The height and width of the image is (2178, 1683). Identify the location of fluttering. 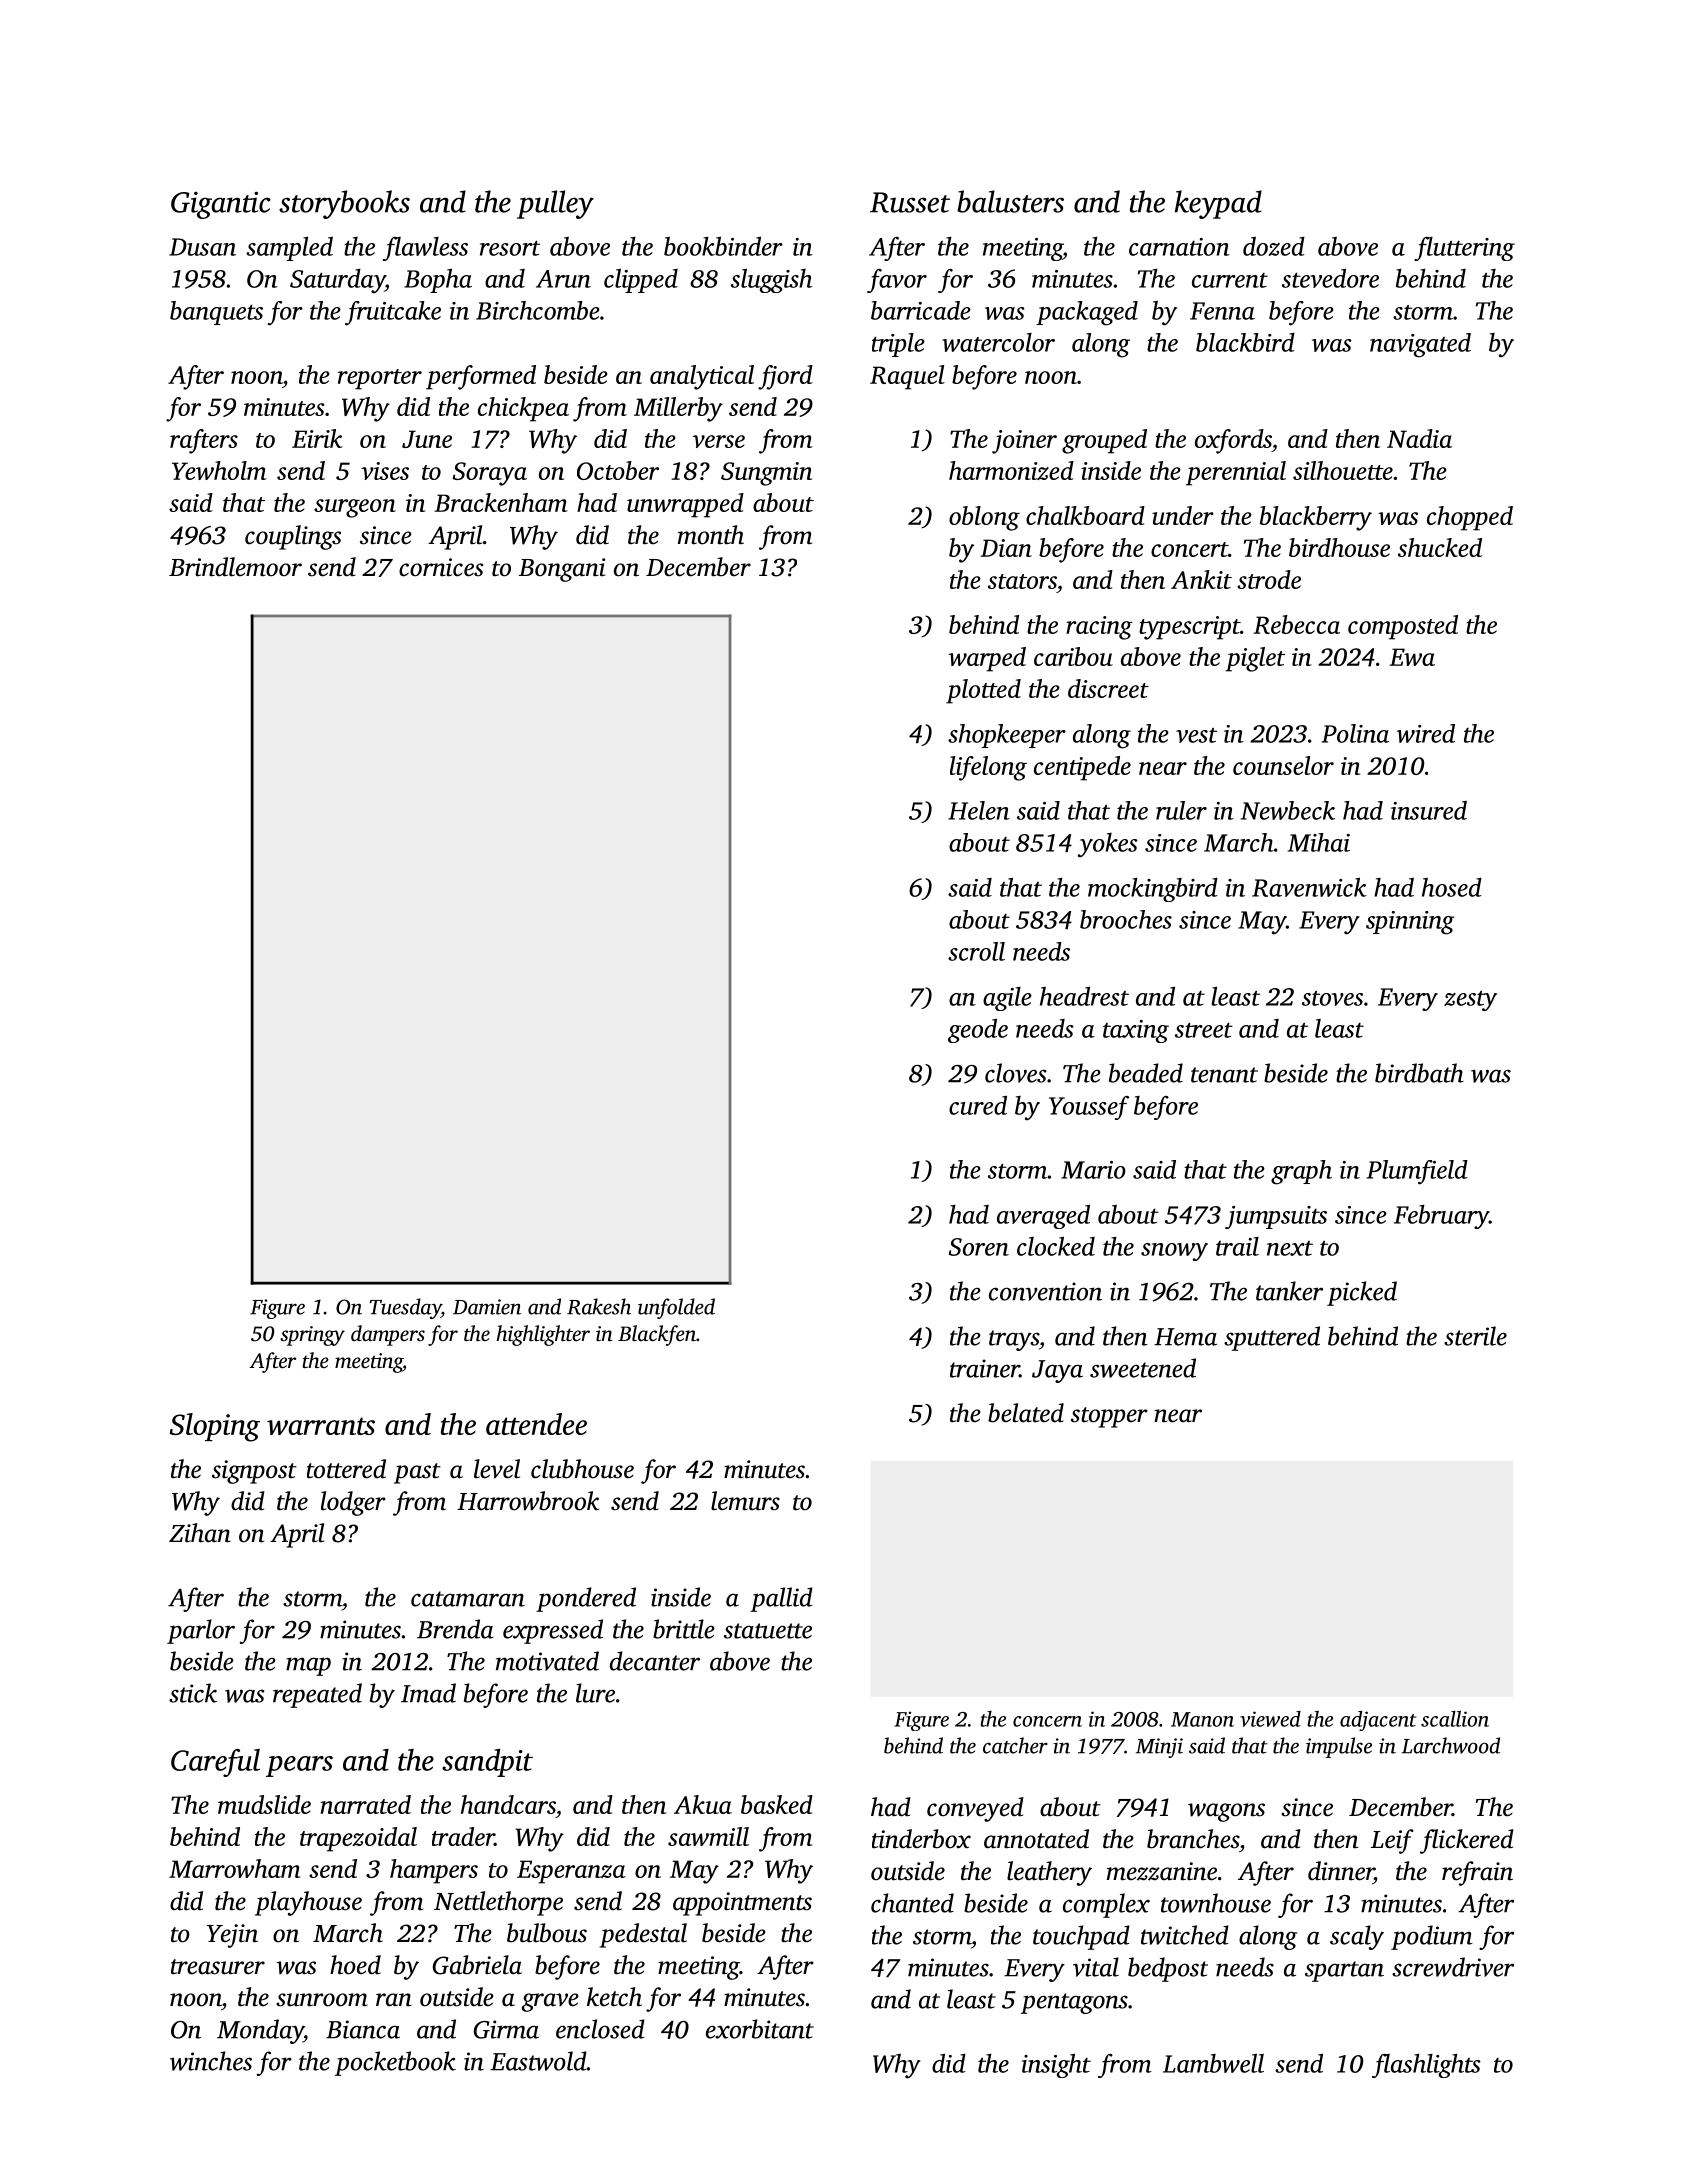
(1464, 249).
